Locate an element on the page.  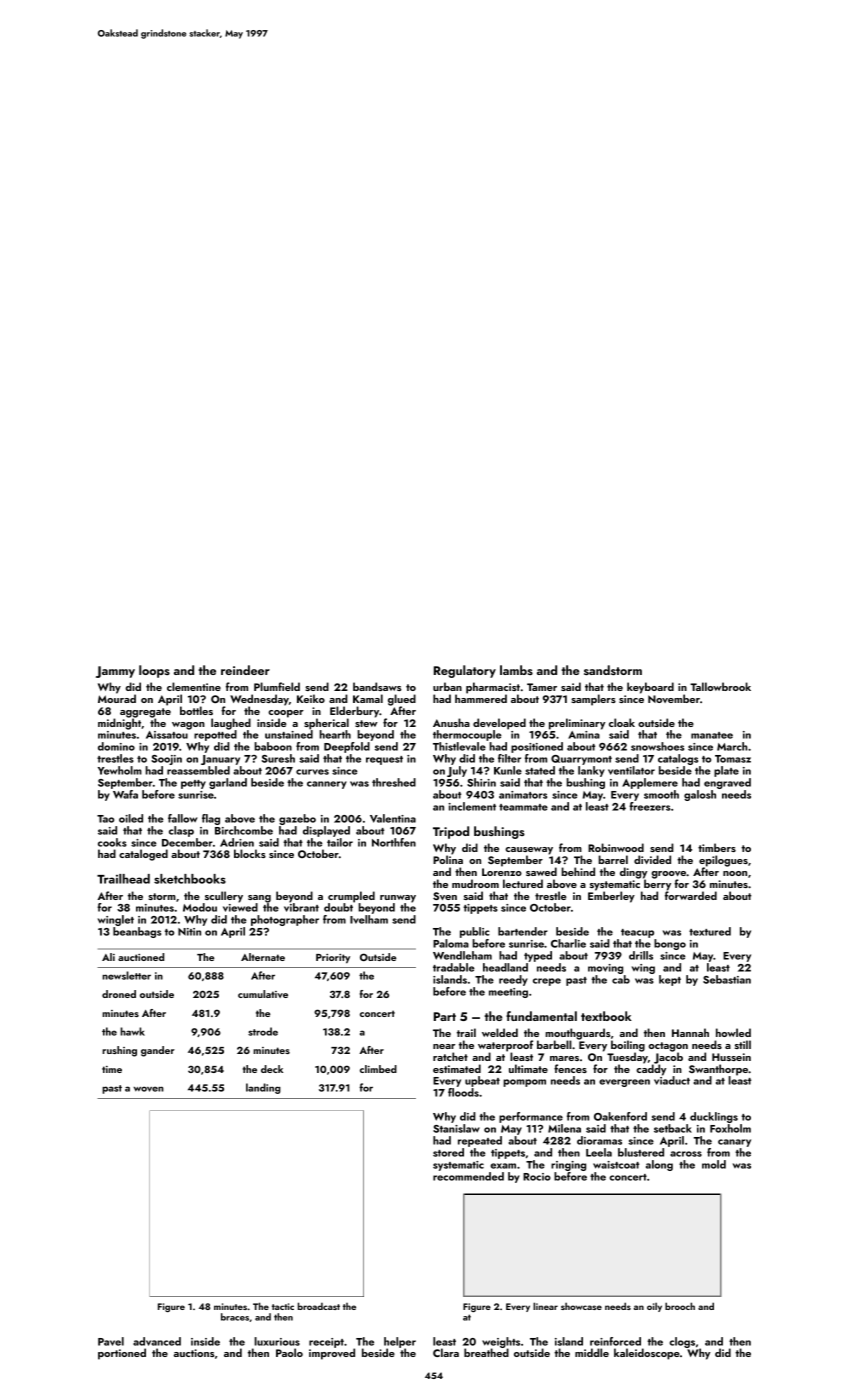
Modou is located at coordinates (200, 907).
